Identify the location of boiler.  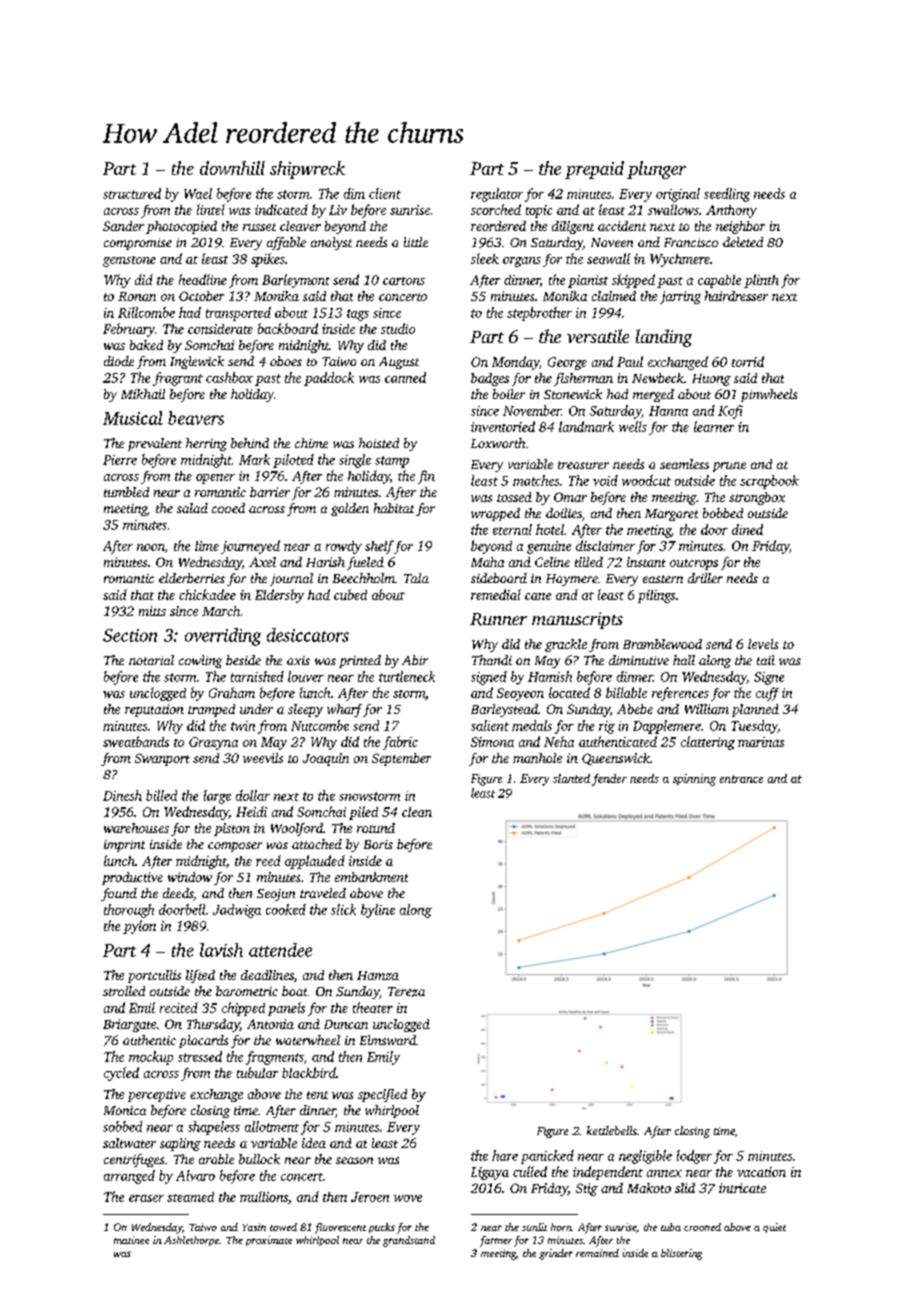
(509, 394).
